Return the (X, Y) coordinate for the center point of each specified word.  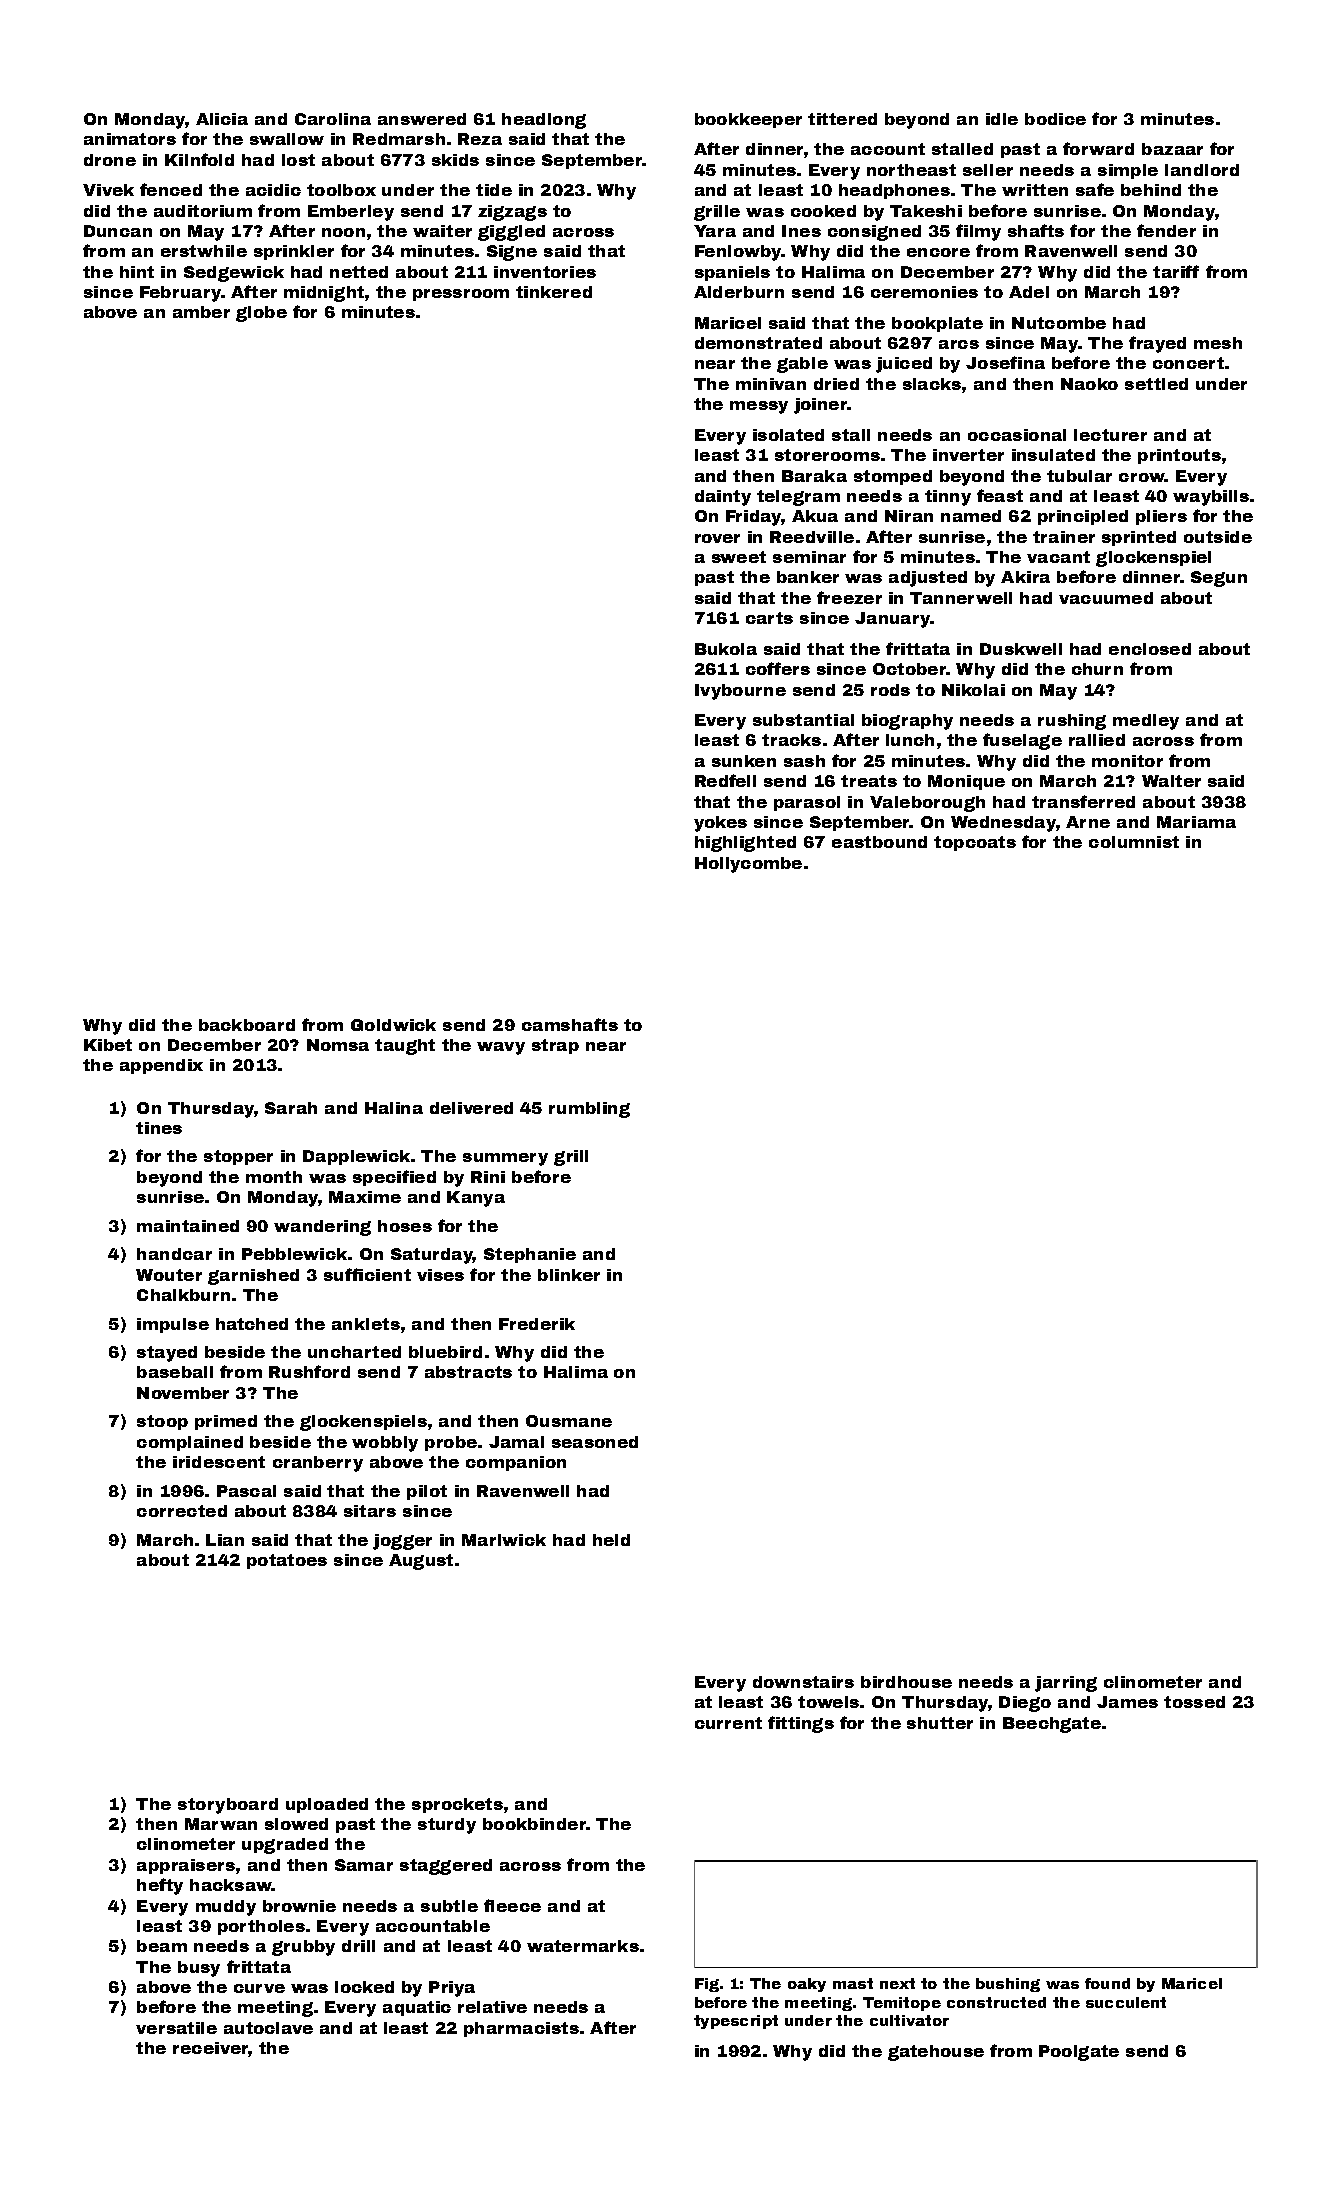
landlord (1202, 170)
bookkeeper (748, 120)
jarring (1066, 1684)
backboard (247, 1025)
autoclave (268, 2028)
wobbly (385, 1444)
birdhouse (906, 1682)
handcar (174, 1254)
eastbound (879, 842)
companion (516, 1463)
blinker (569, 1275)
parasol (807, 803)
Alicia (222, 119)
